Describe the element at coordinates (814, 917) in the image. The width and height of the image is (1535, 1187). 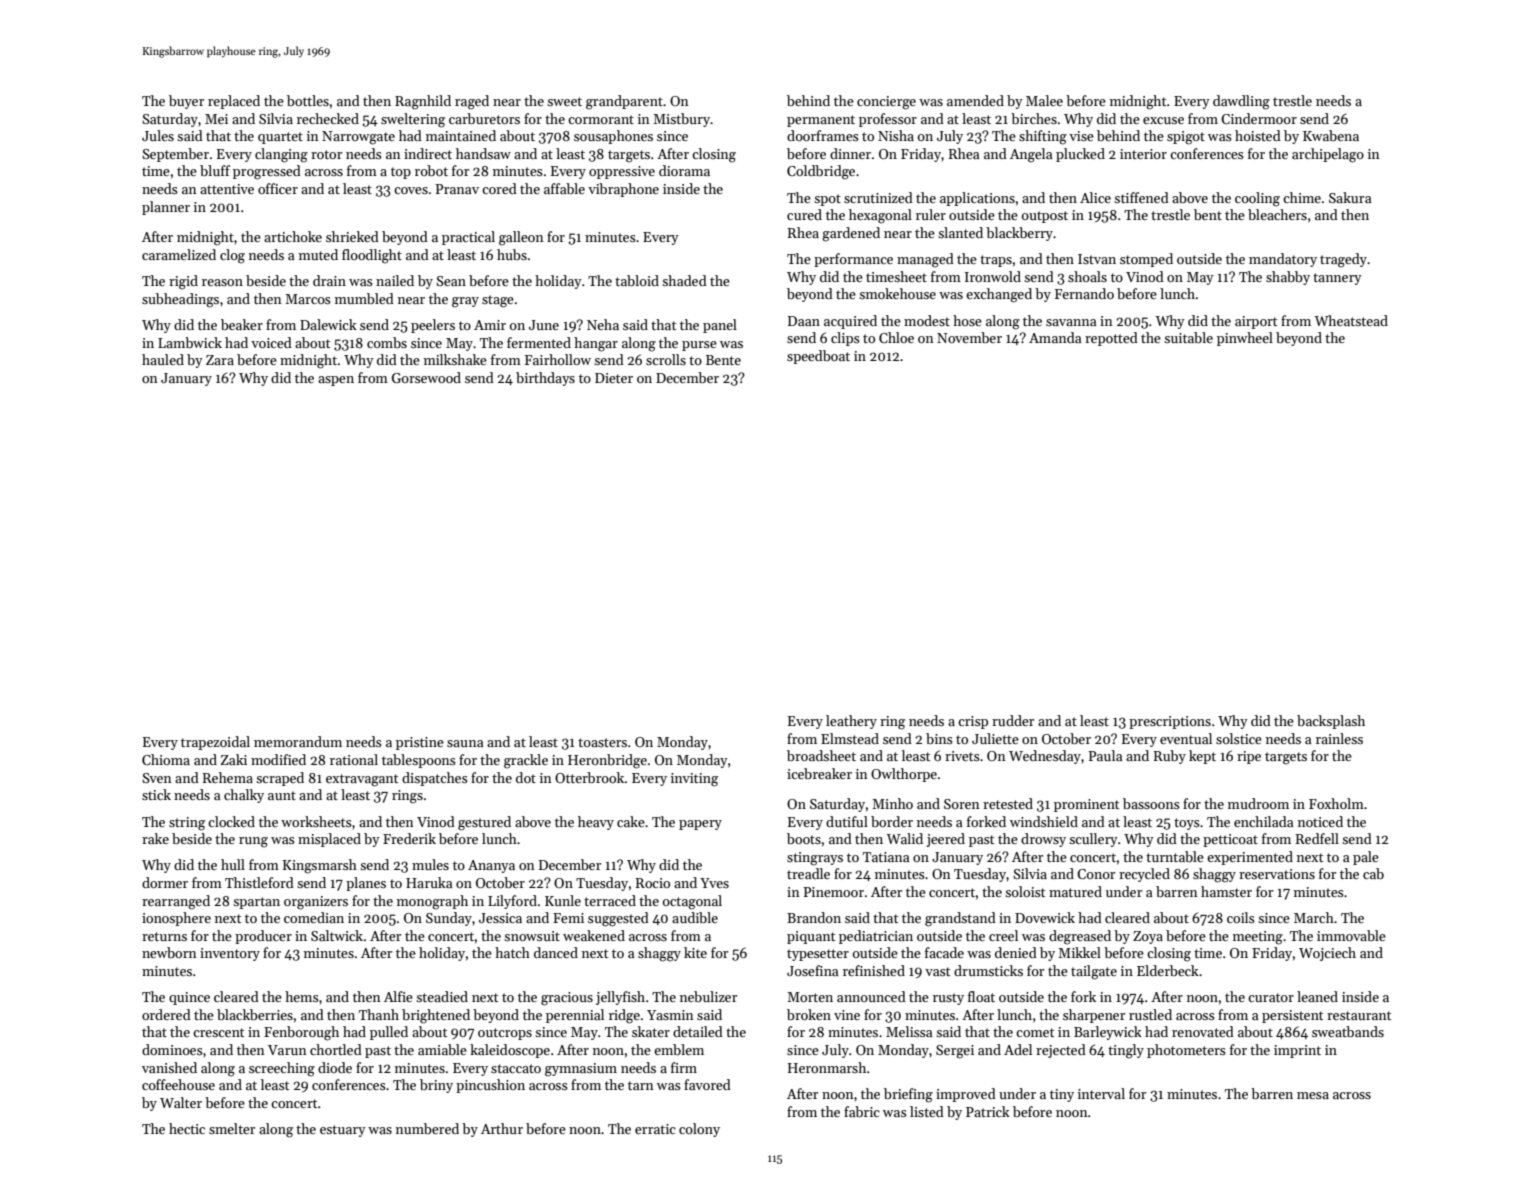
I see `Brandon` at that location.
